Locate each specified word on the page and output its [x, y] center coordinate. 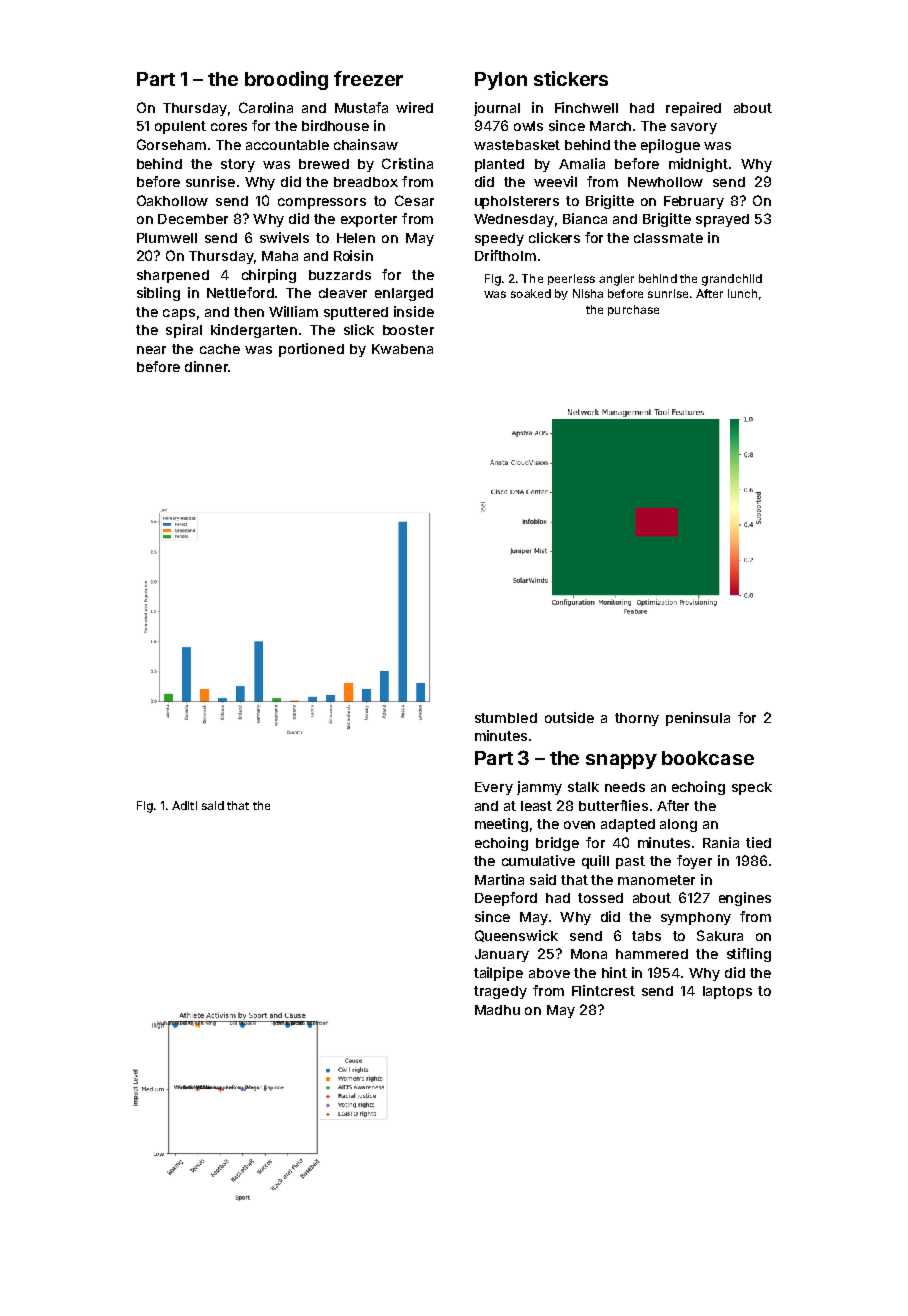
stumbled [506, 718]
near [151, 350]
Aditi [184, 805]
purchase [633, 310]
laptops [727, 992]
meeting [501, 825]
